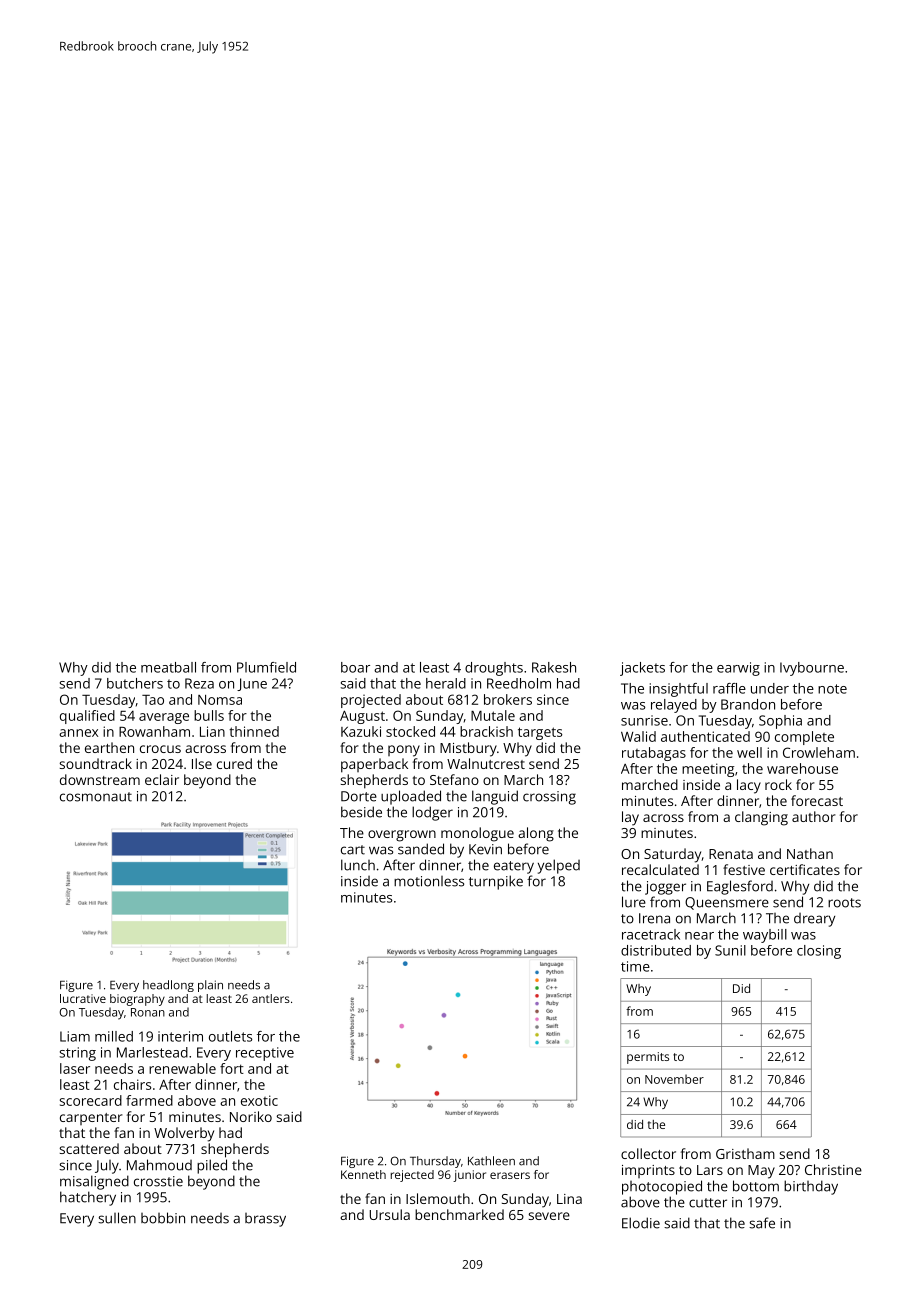 The image size is (924, 1308). What do you see at coordinates (271, 998) in the screenshot?
I see `antlers` at bounding box center [271, 998].
